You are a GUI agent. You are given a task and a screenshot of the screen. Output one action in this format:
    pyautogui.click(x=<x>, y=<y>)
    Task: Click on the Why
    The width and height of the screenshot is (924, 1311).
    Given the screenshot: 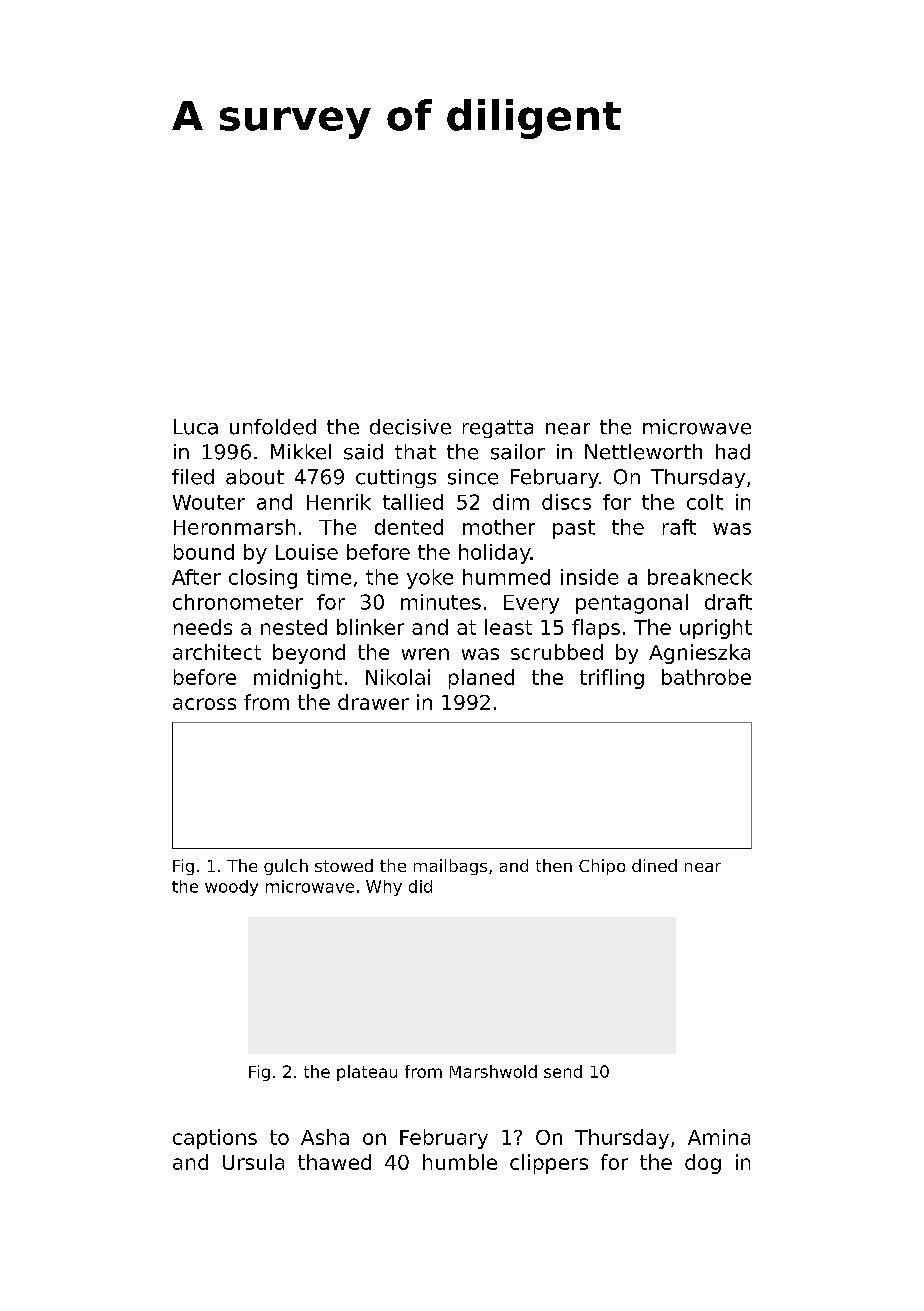 What is the action you would take?
    pyautogui.click(x=384, y=888)
